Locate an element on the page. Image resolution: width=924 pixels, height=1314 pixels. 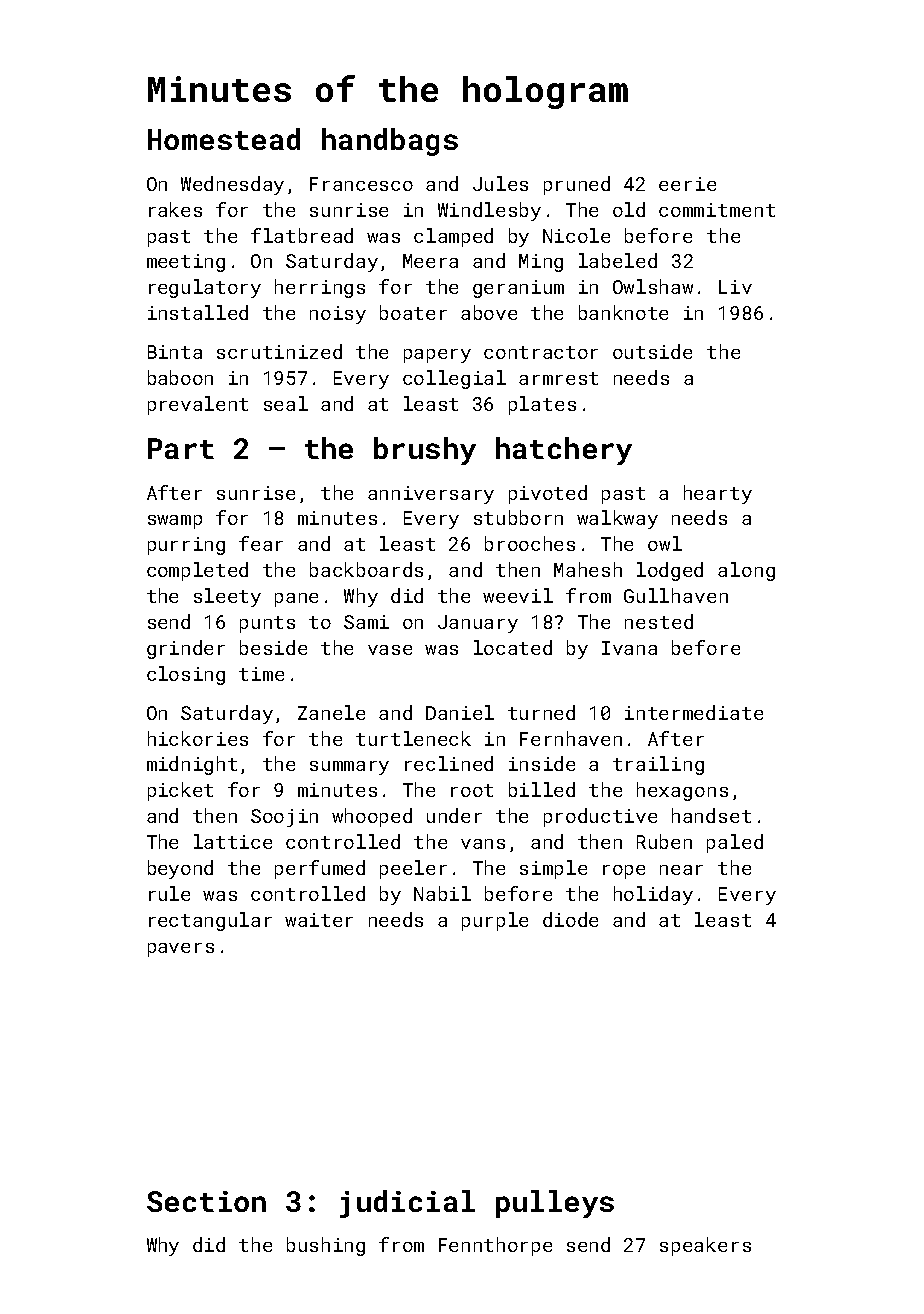
Liv is located at coordinates (735, 287).
